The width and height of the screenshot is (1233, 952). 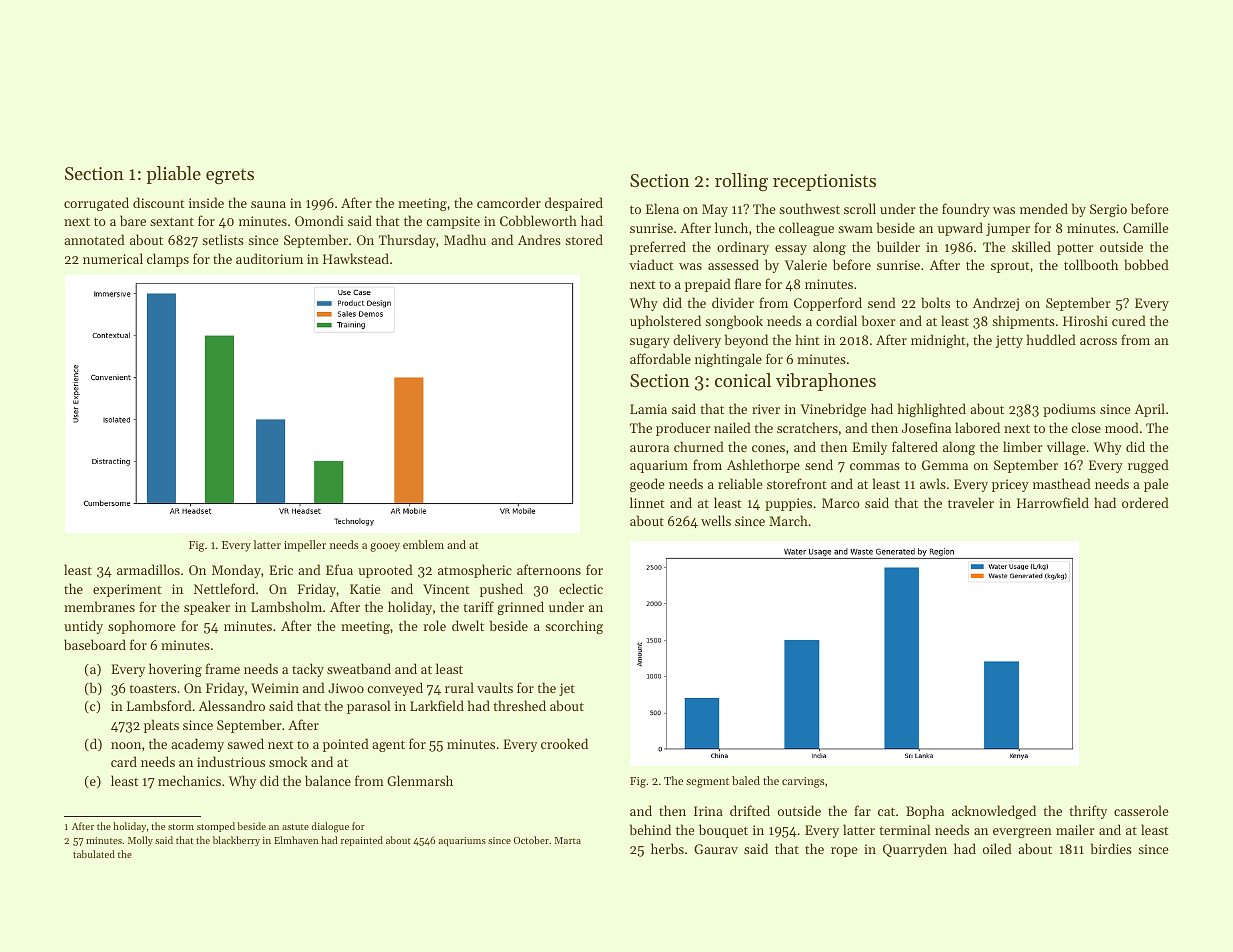 What do you see at coordinates (142, 627) in the screenshot?
I see `sophomore` at bounding box center [142, 627].
